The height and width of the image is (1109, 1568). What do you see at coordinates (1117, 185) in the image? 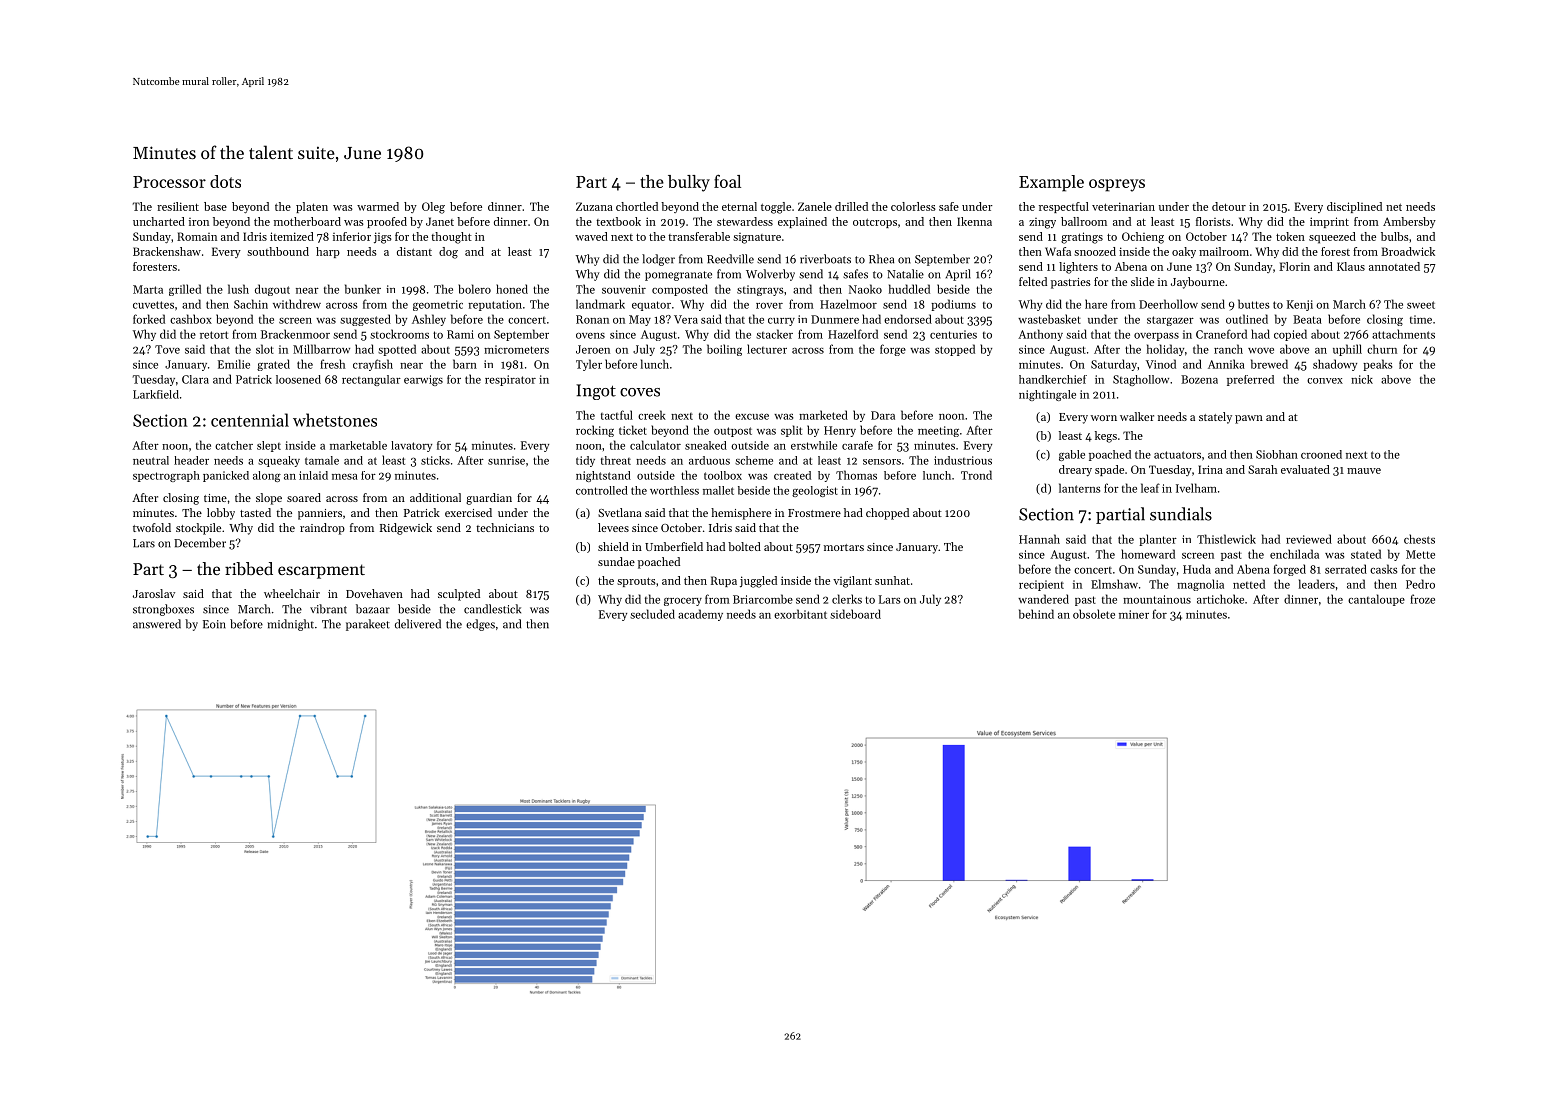
I see `ospreys` at bounding box center [1117, 185].
